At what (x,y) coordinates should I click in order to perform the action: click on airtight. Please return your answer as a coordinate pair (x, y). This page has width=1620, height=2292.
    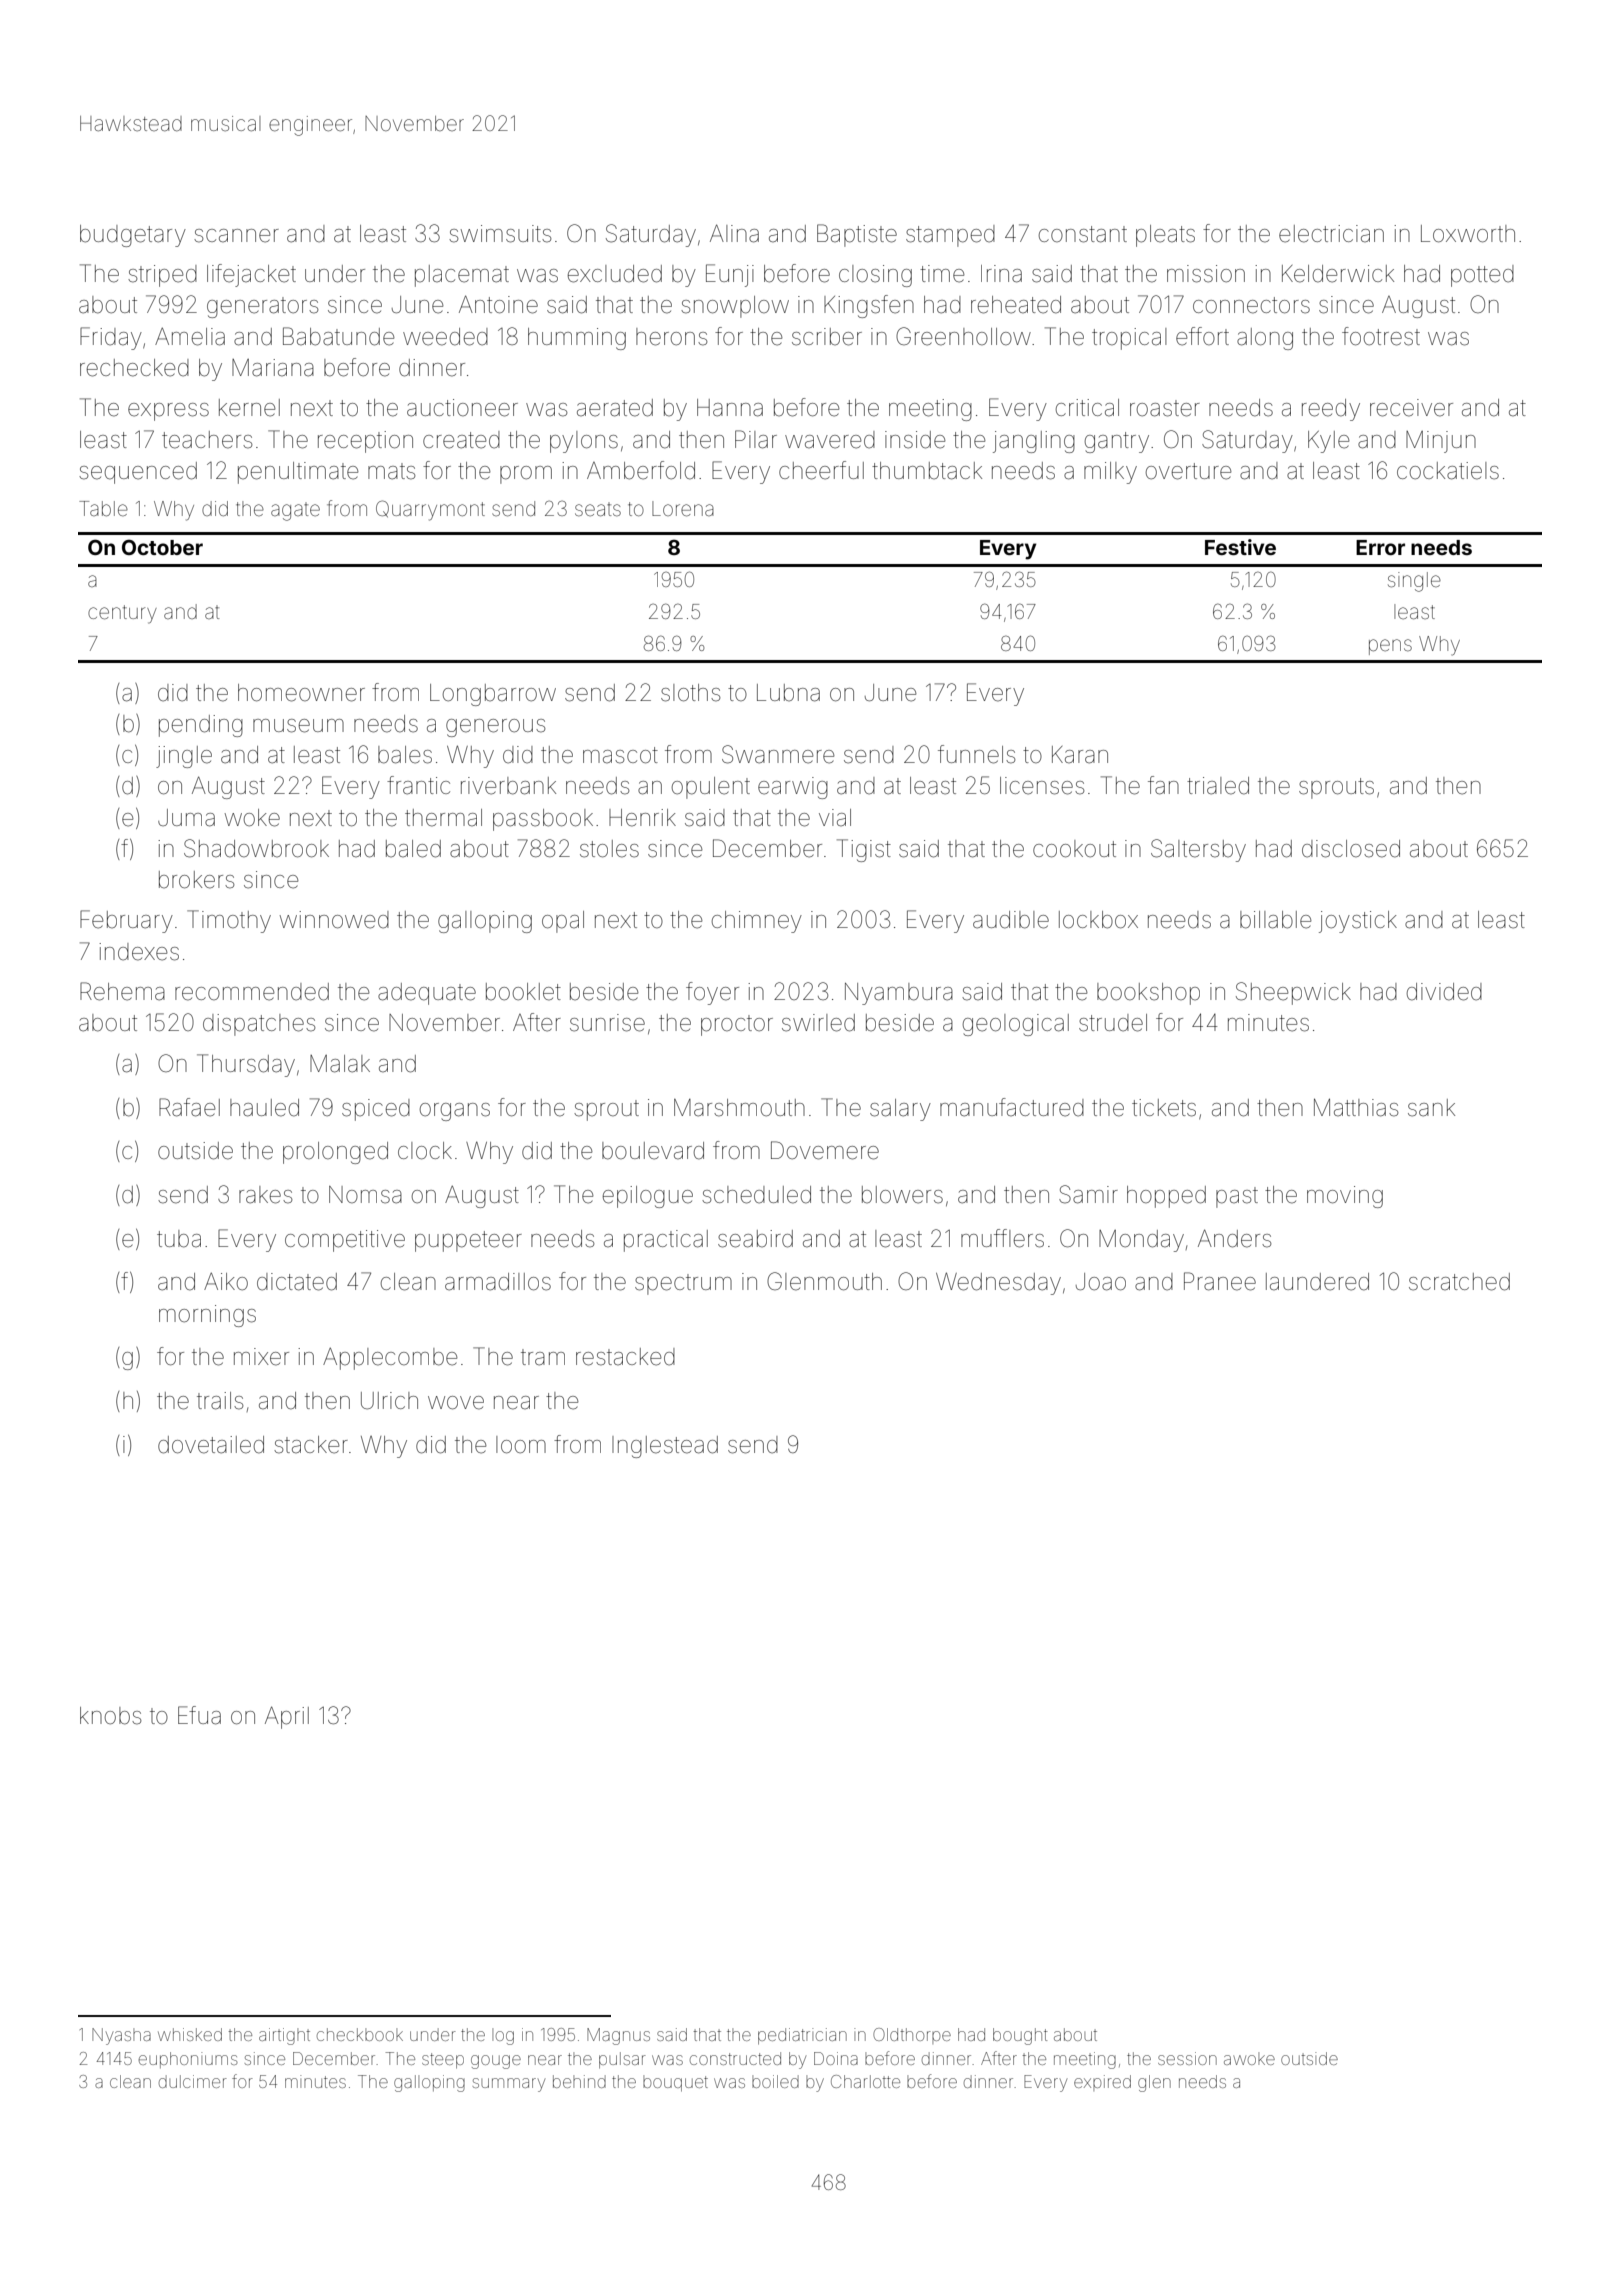
    Looking at the image, I should click on (284, 2036).
